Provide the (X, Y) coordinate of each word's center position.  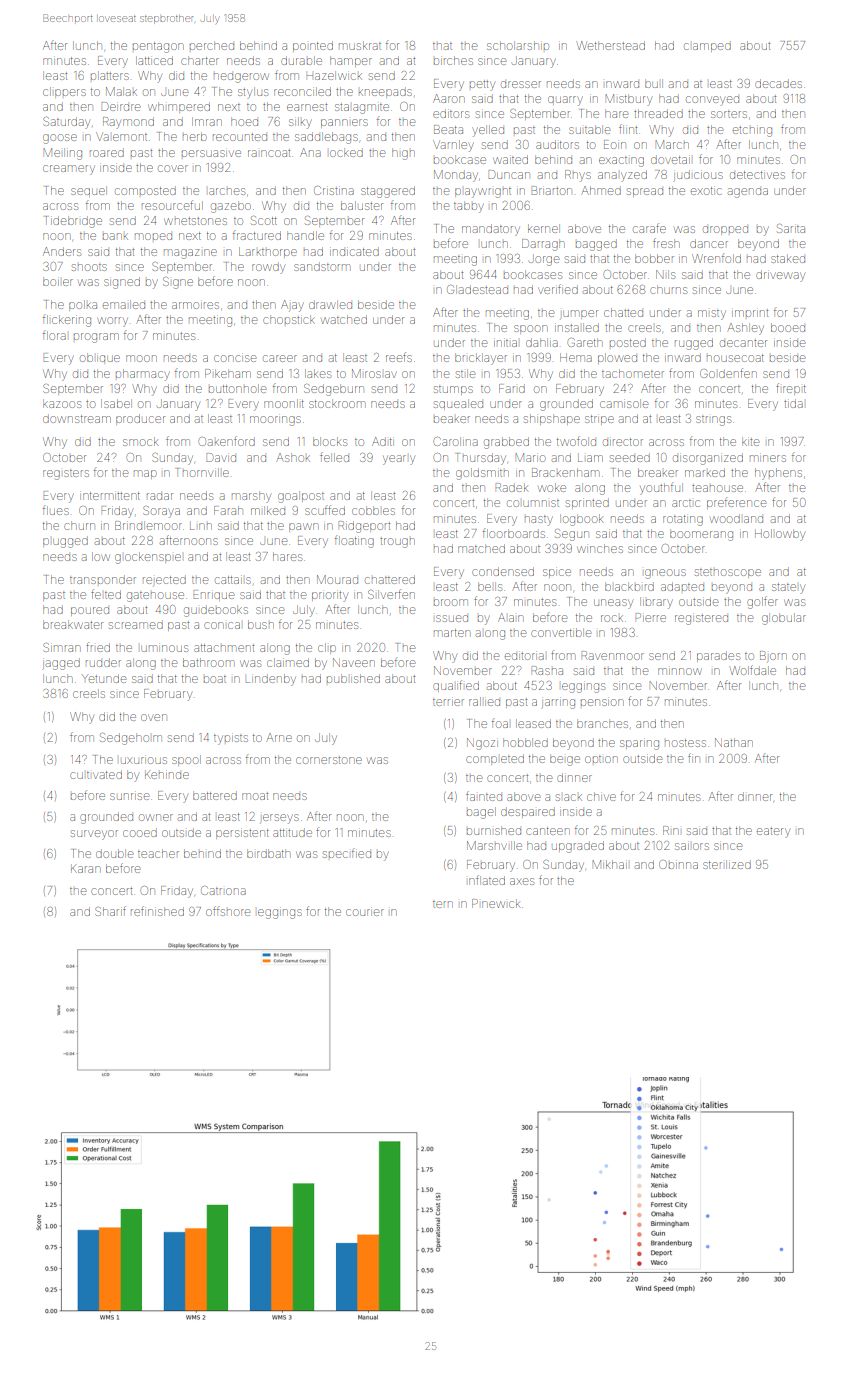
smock (140, 441)
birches (453, 60)
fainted (484, 796)
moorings (275, 421)
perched (212, 45)
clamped (707, 47)
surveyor (94, 835)
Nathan (734, 742)
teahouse (717, 488)
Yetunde (104, 678)
